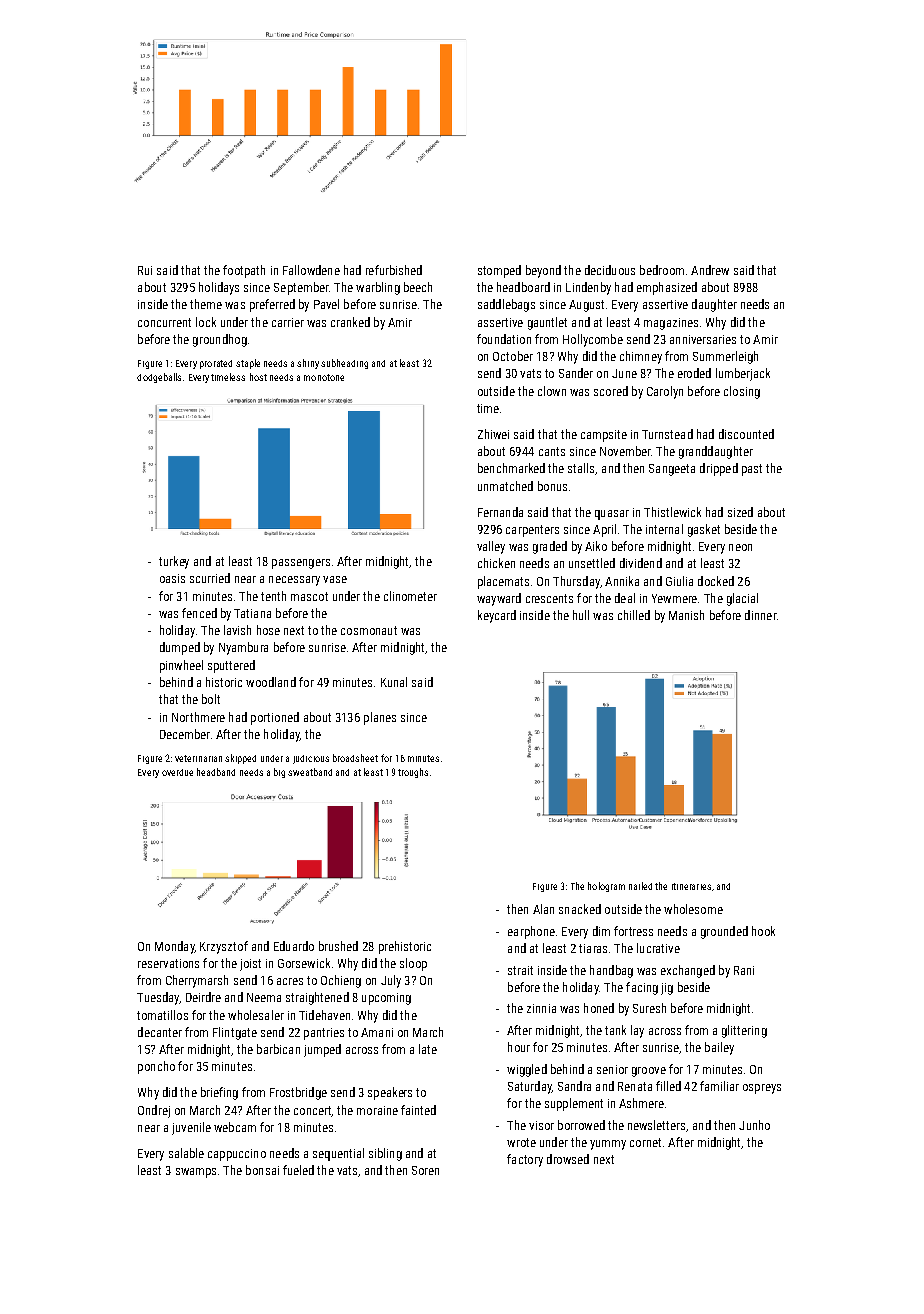 This image has width=924, height=1314. Describe the element at coordinates (196, 1173) in the image. I see `swamps` at that location.
